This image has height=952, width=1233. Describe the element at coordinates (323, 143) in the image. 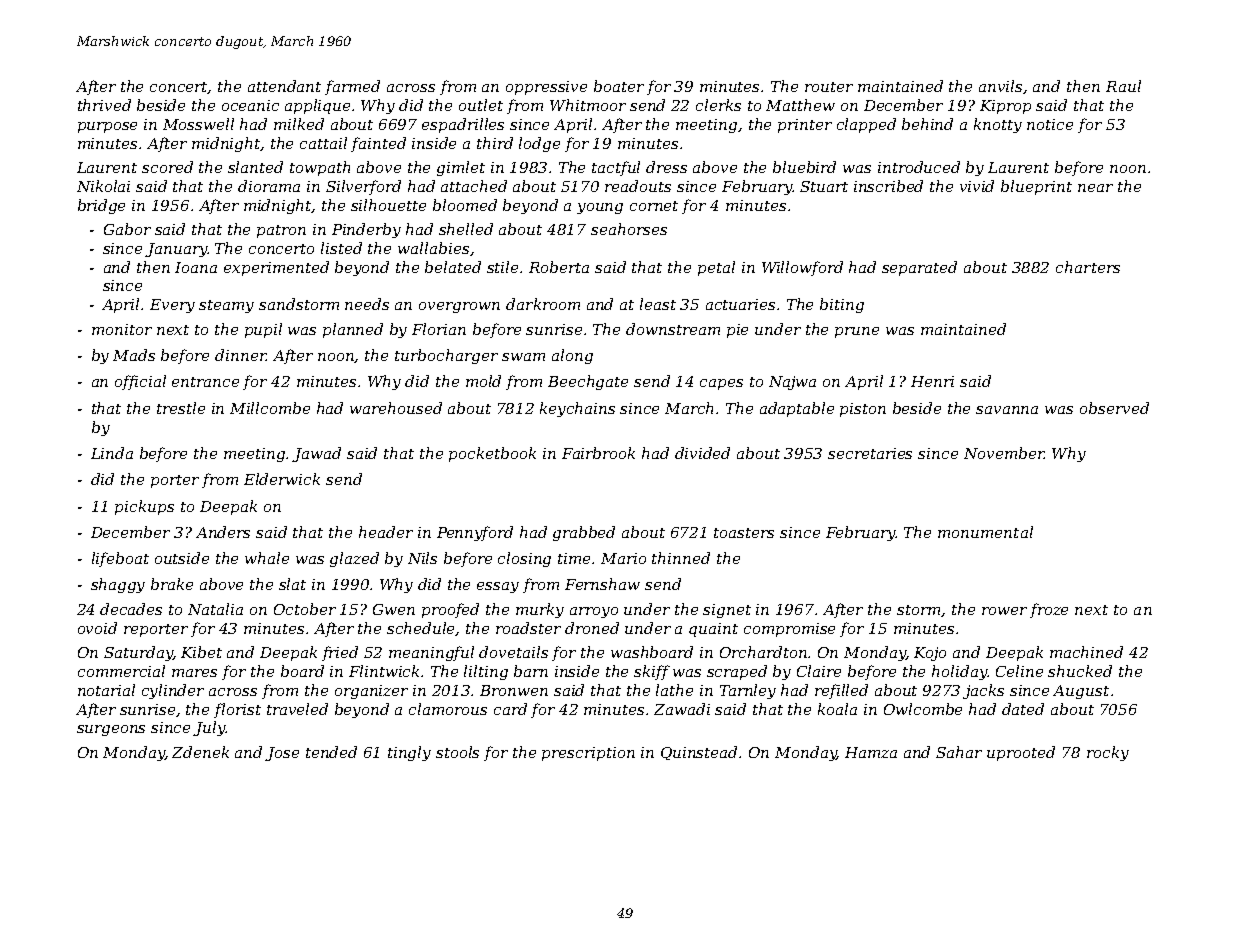

I see `cattail` at that location.
